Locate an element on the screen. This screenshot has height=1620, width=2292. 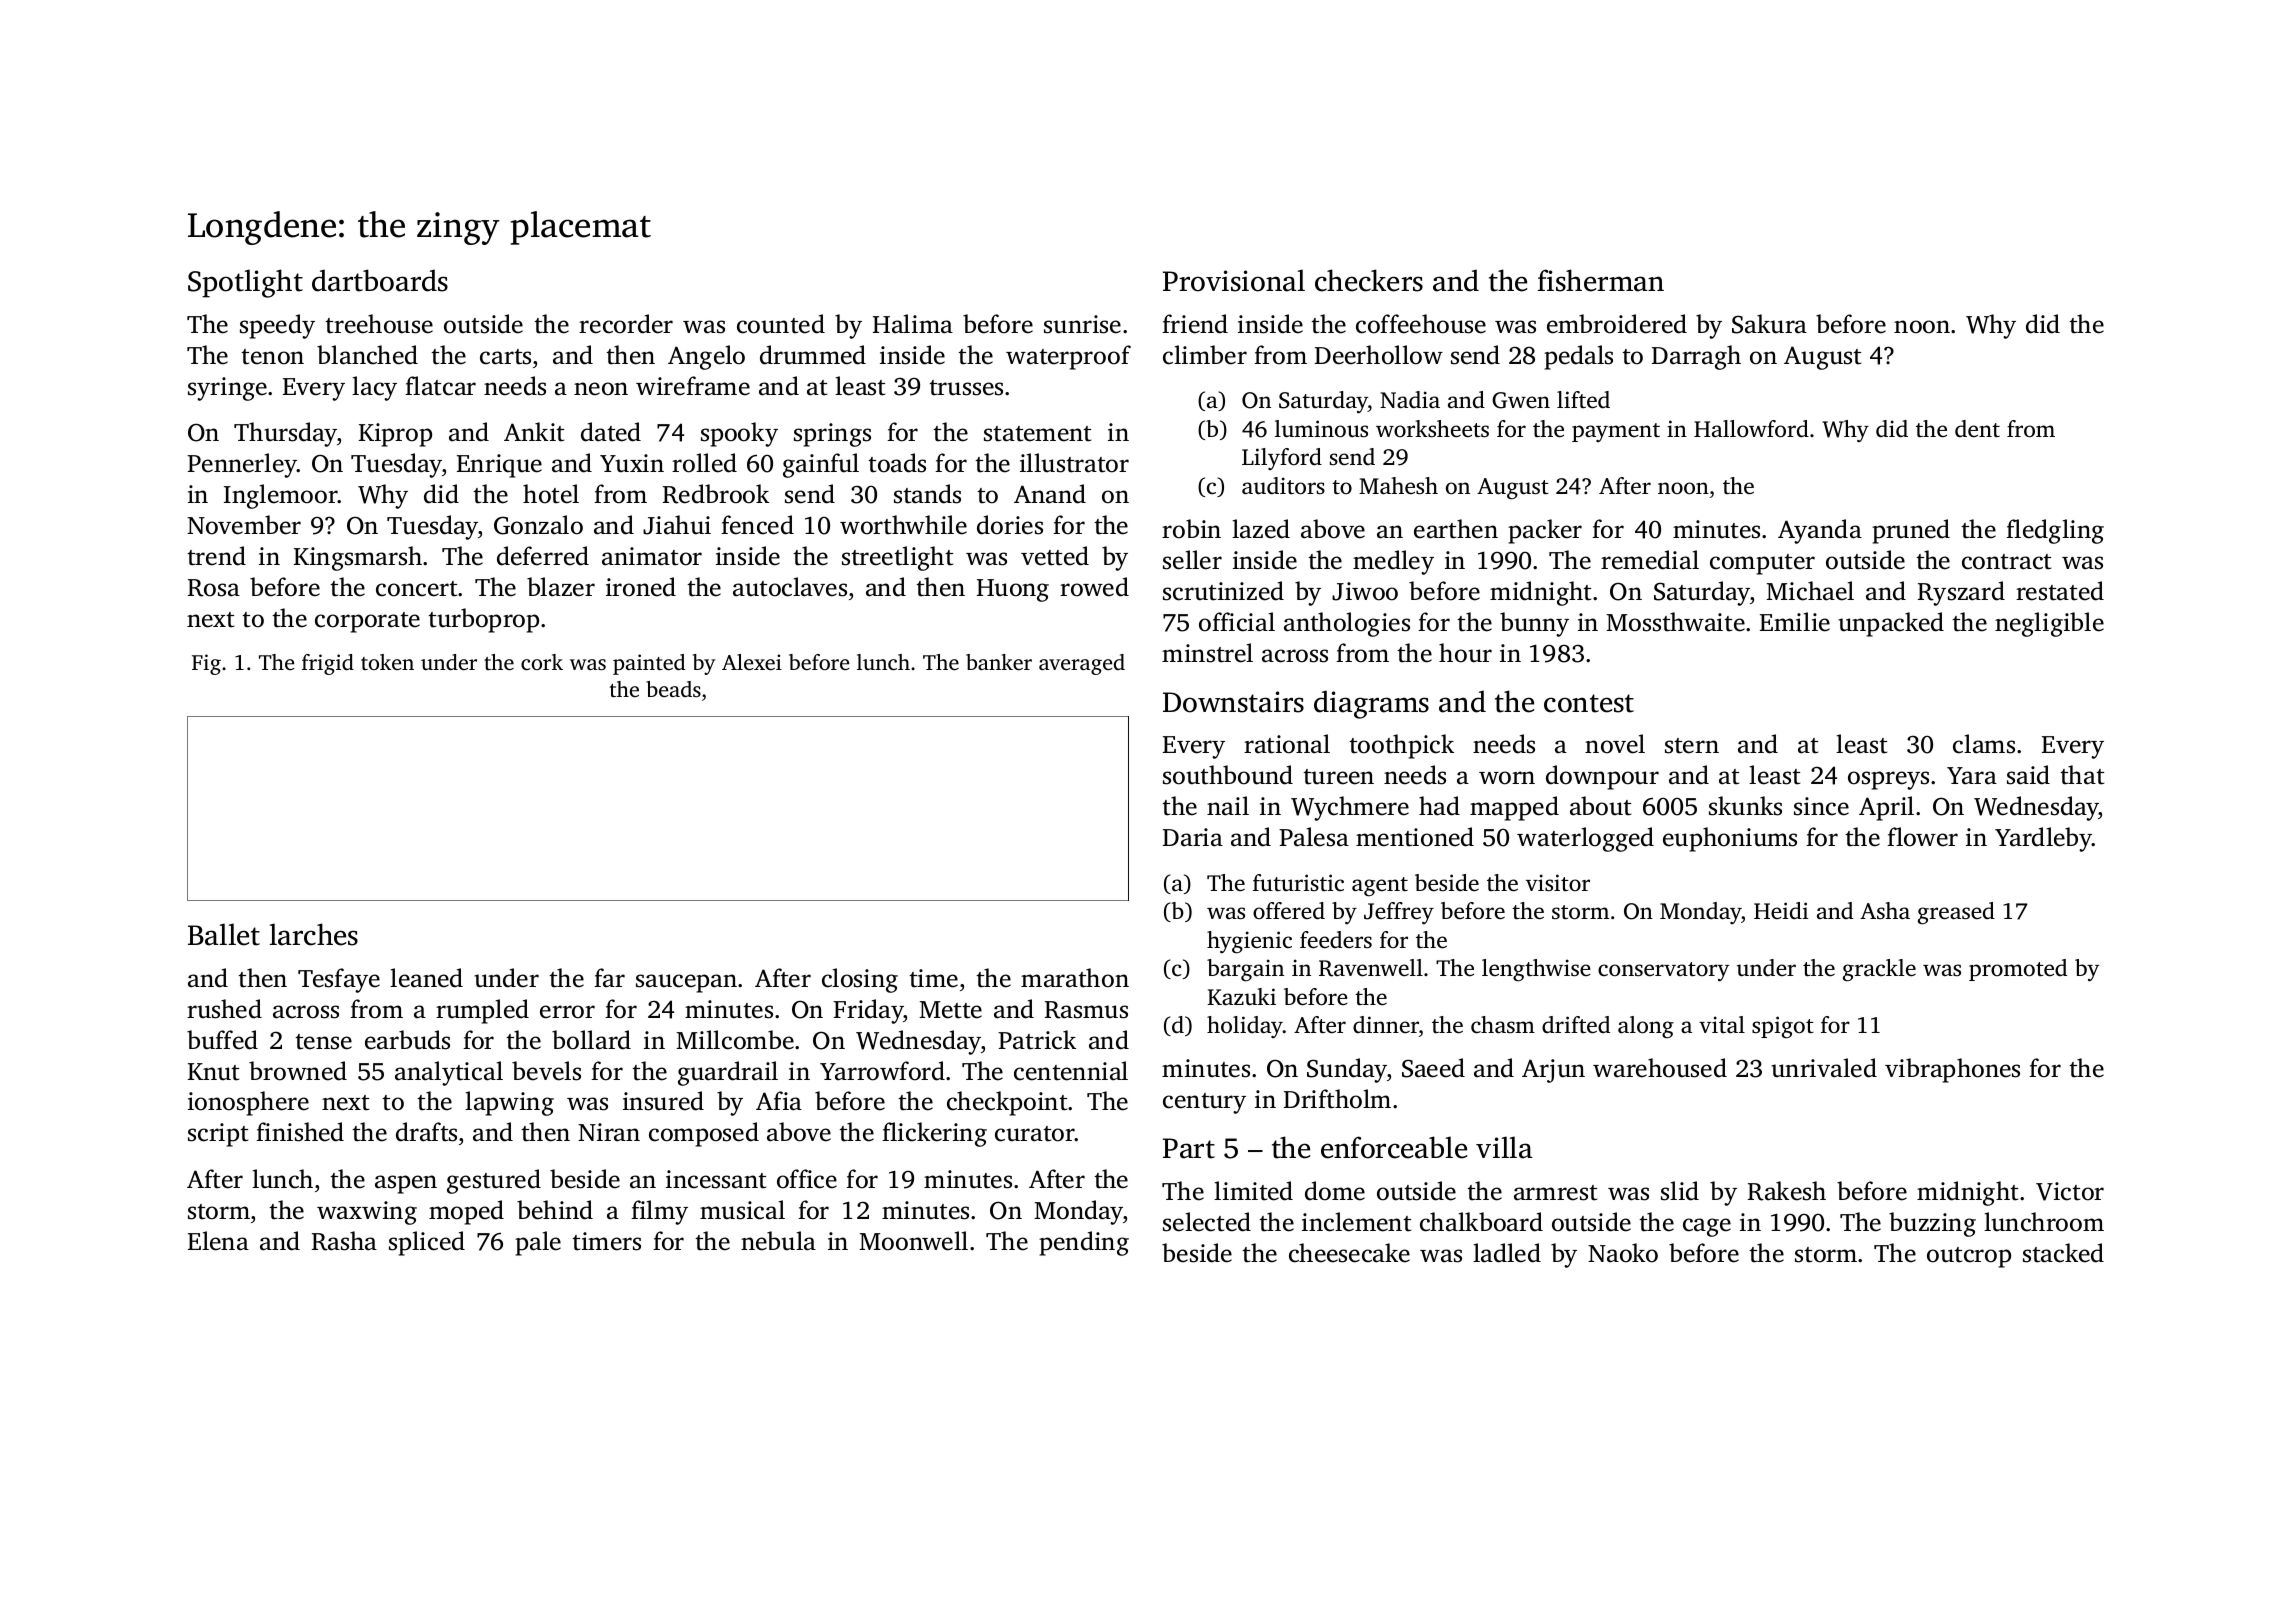
fisherman is located at coordinates (1601, 280).
